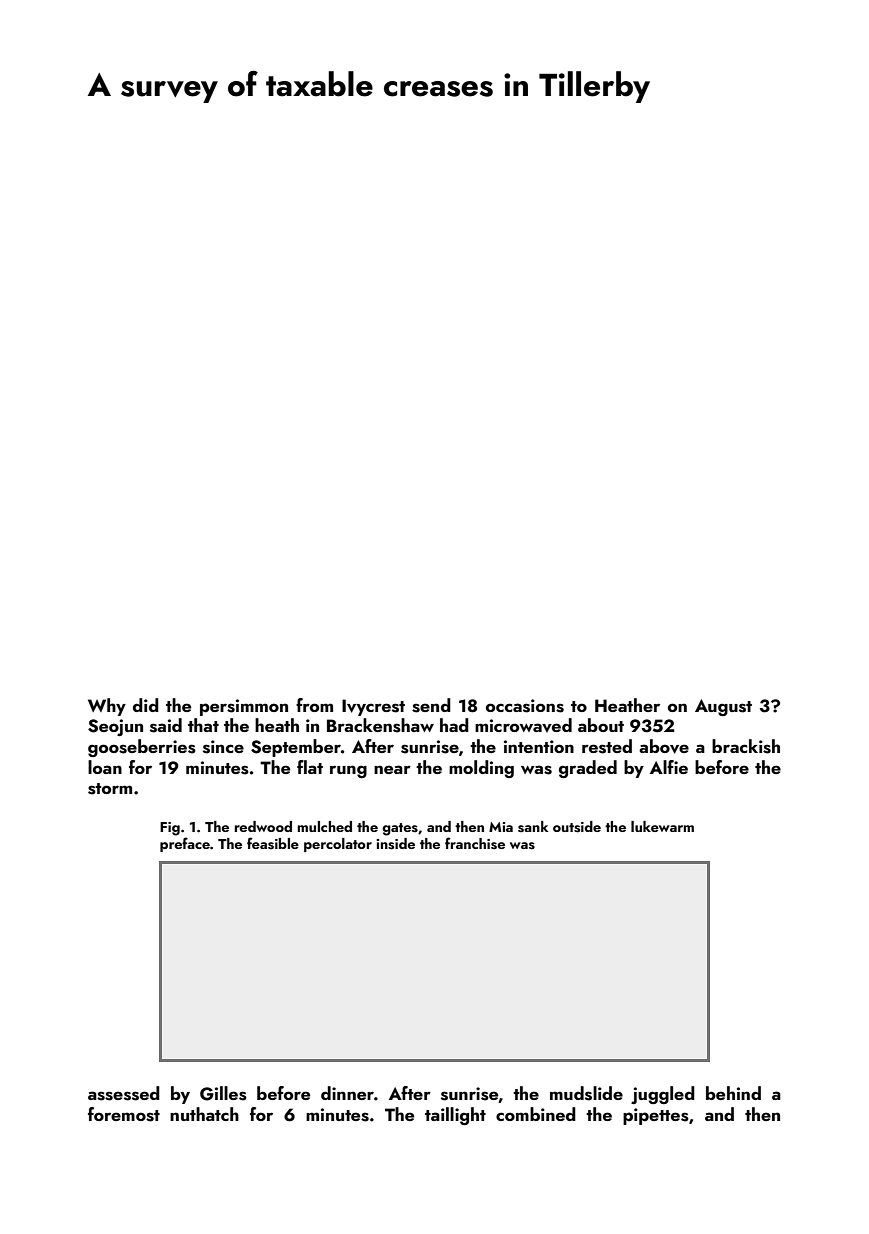  What do you see at coordinates (124, 1093) in the document?
I see `assessed` at bounding box center [124, 1093].
